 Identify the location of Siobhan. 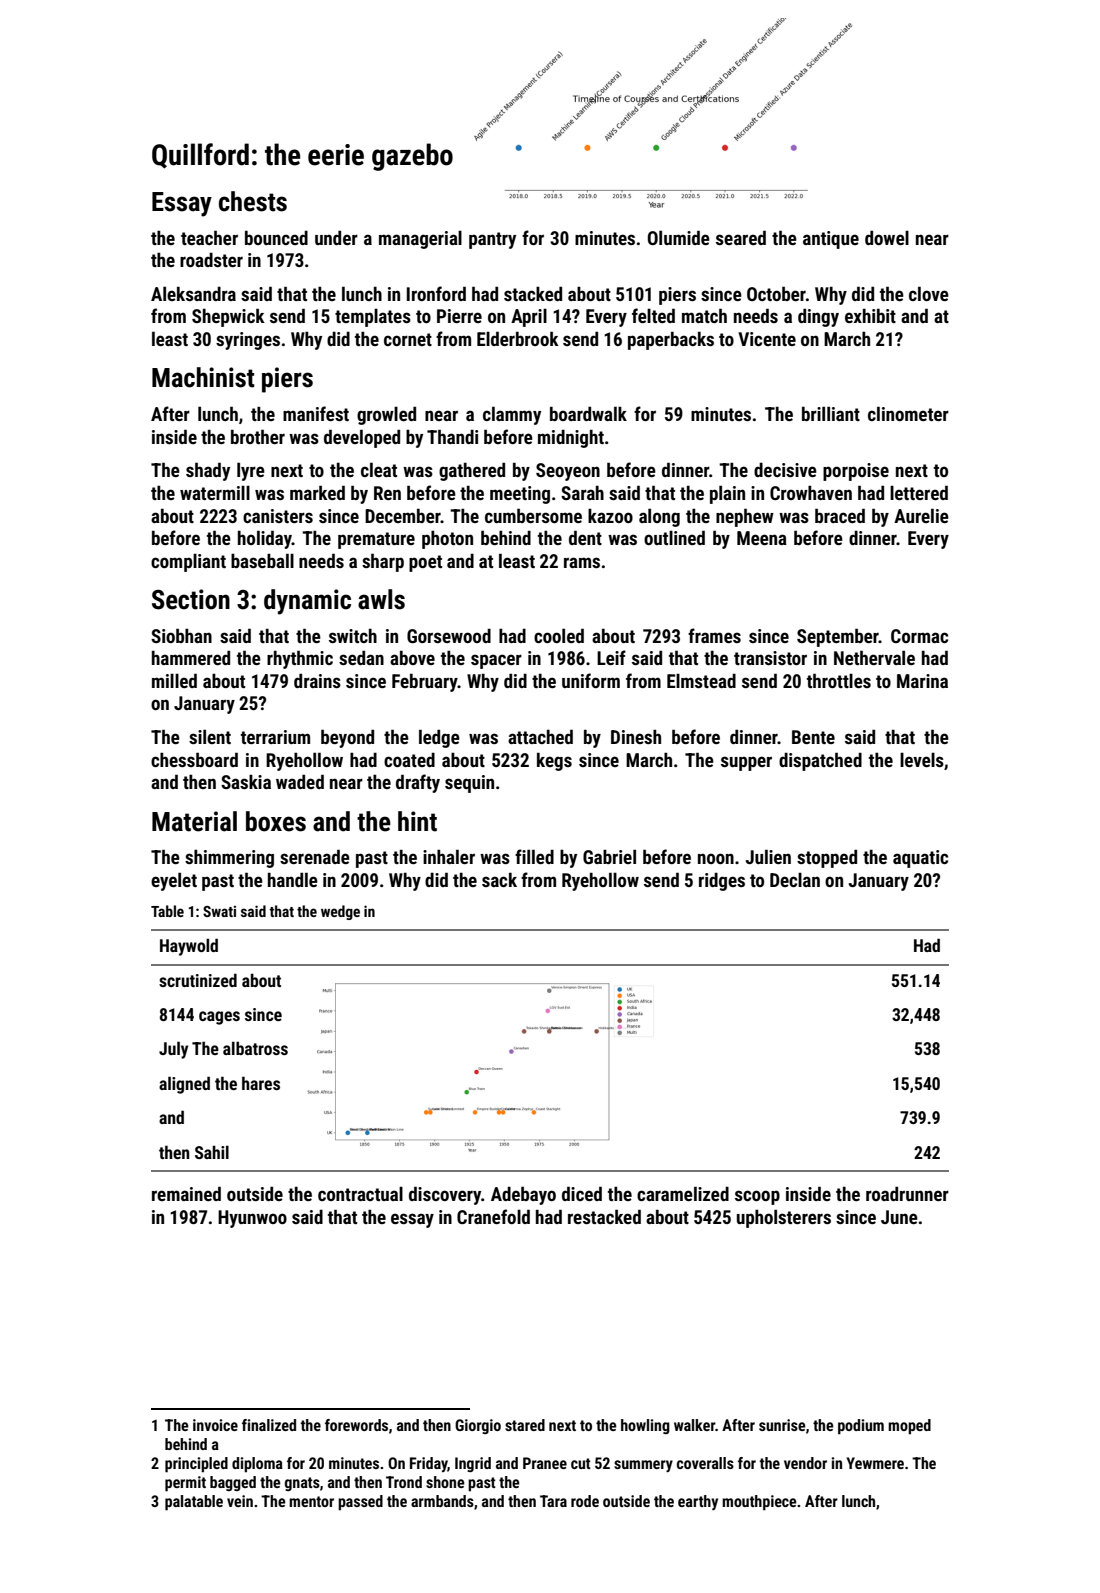
(181, 635).
